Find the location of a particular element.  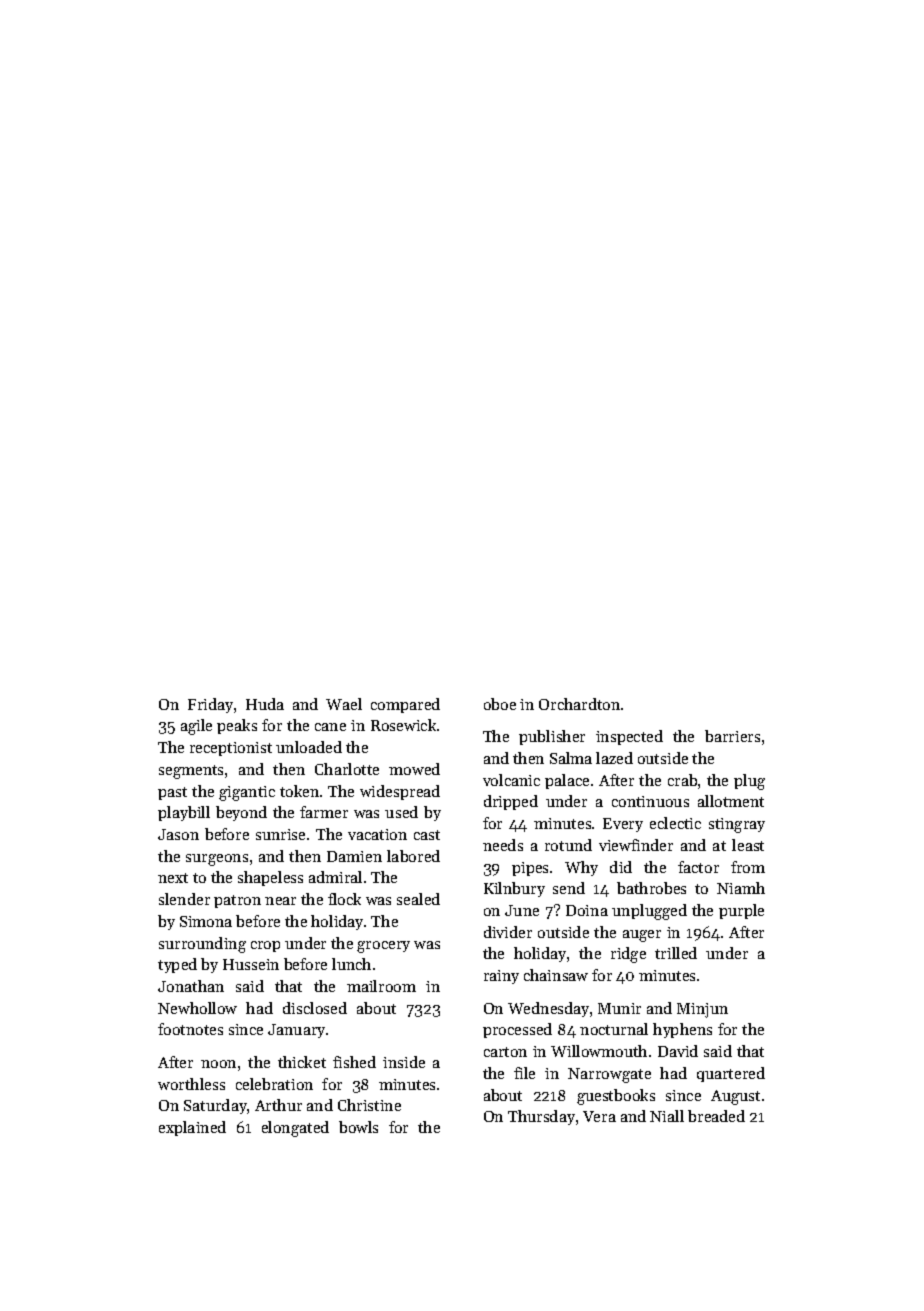

ridge is located at coordinates (628, 955).
